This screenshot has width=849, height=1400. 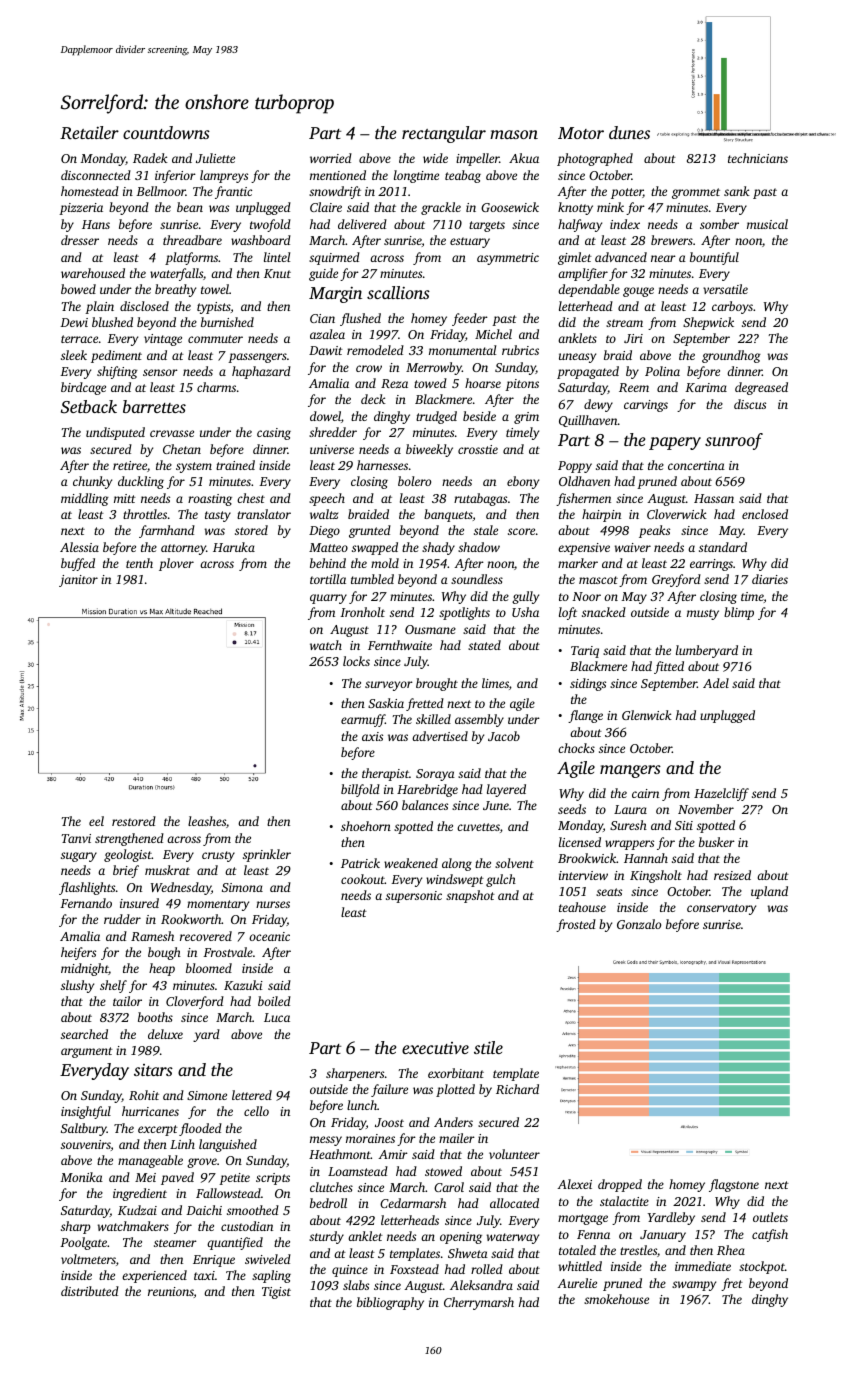 What do you see at coordinates (717, 842) in the screenshot?
I see `busker` at bounding box center [717, 842].
